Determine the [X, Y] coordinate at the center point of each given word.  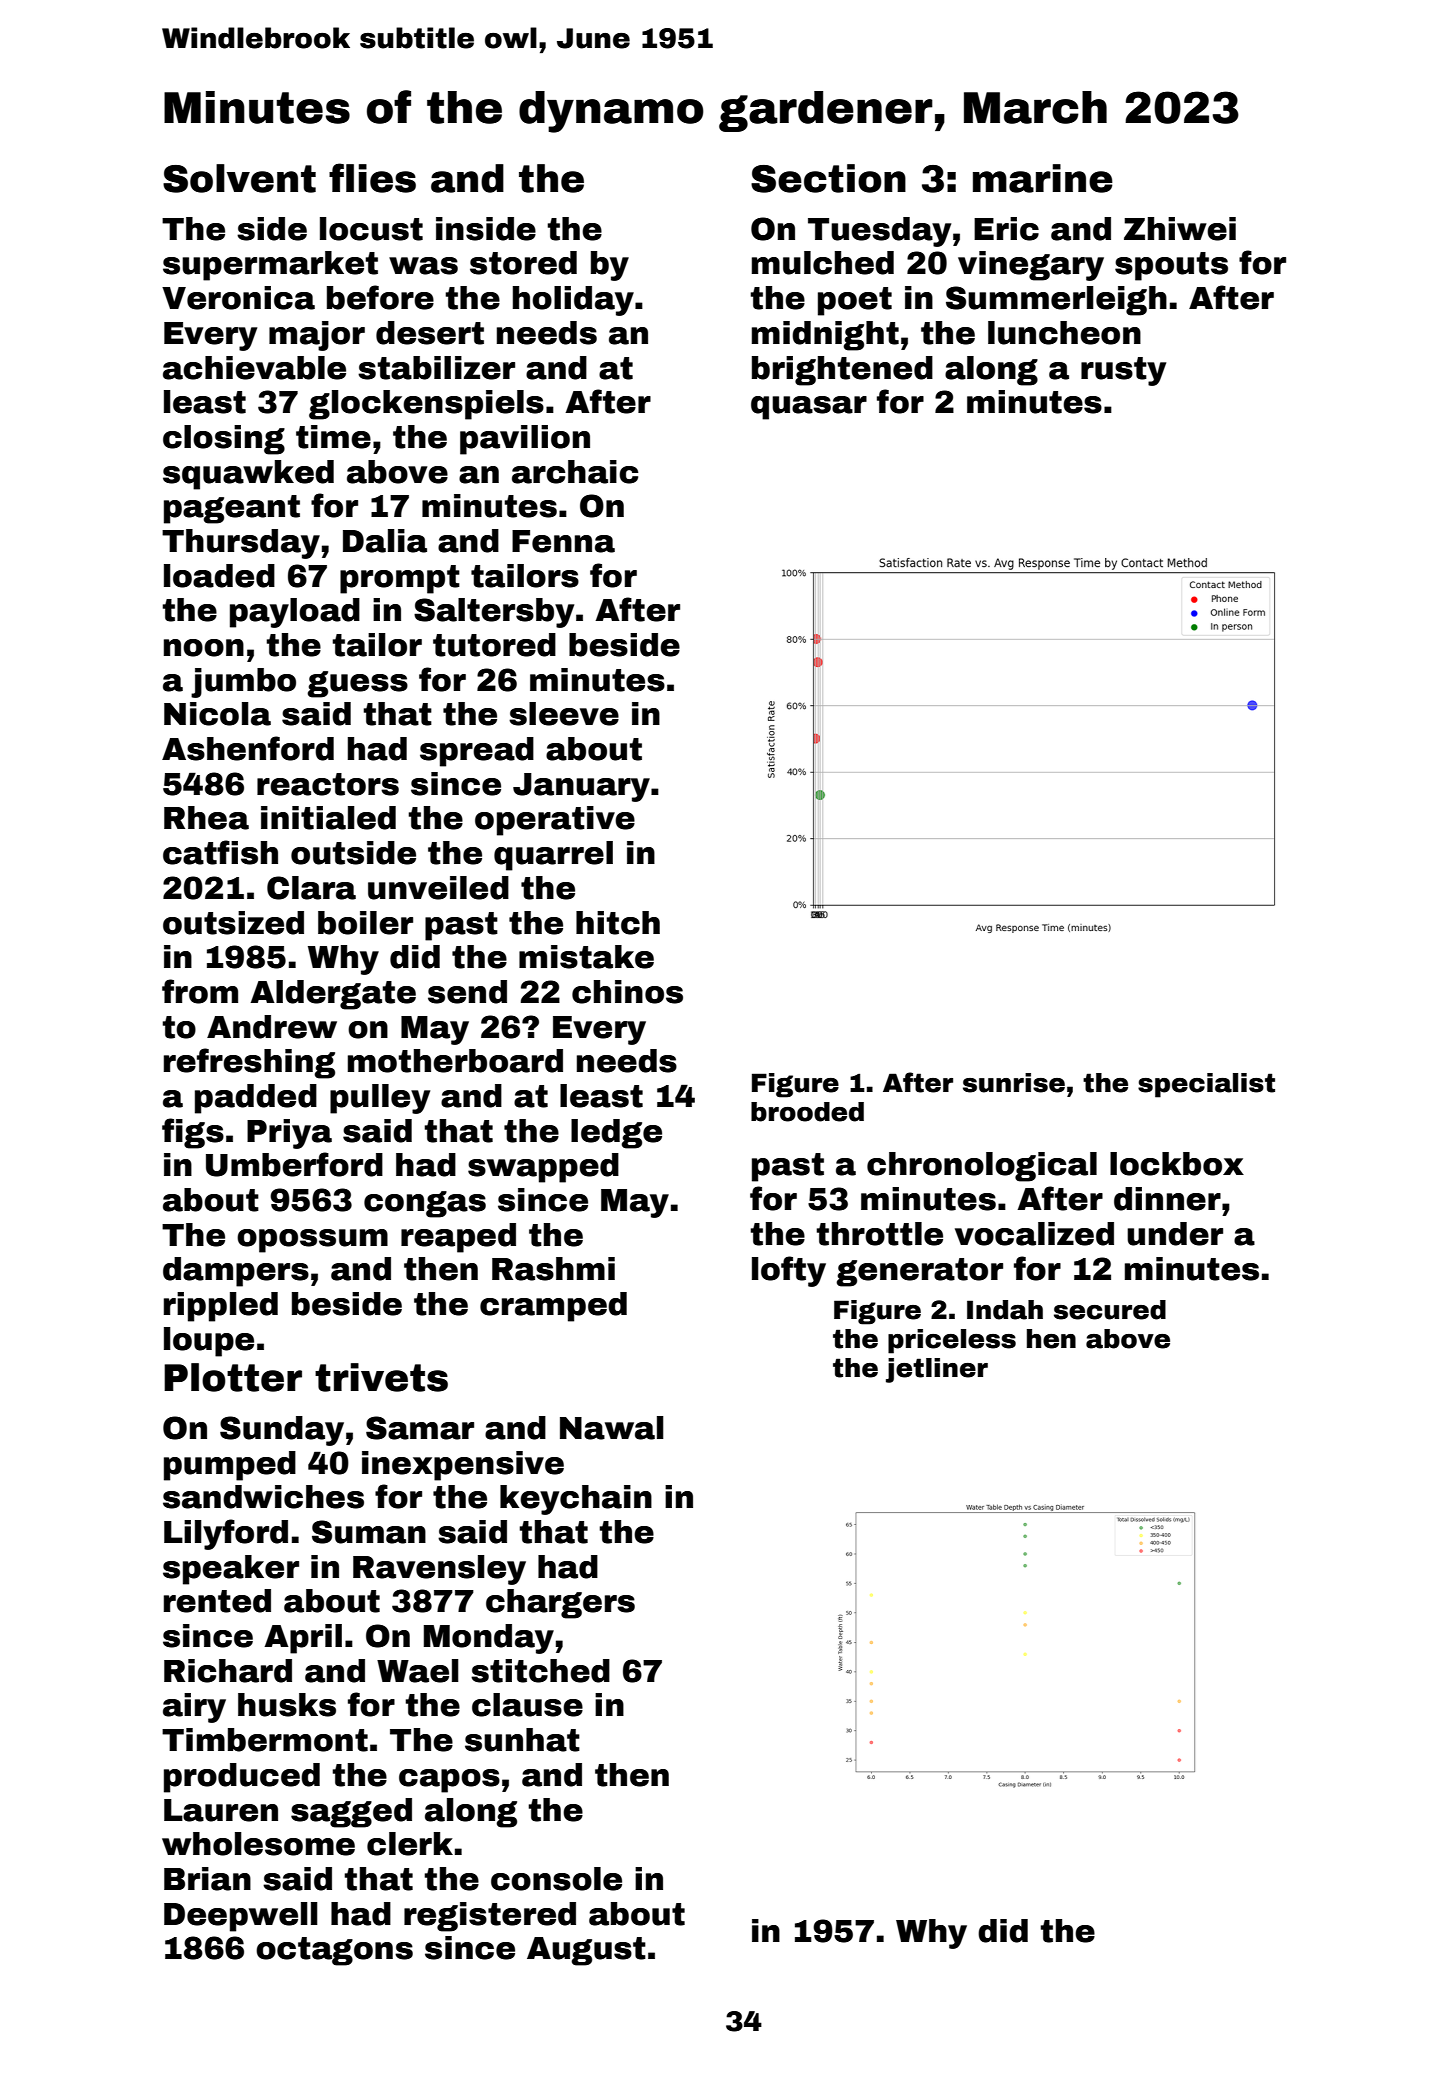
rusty [1123, 371]
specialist [1206, 1085]
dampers [236, 1272]
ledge [616, 1134]
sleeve [564, 714]
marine [1043, 178]
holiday [573, 301]
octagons [334, 1951]
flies [372, 178]
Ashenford [248, 748]
